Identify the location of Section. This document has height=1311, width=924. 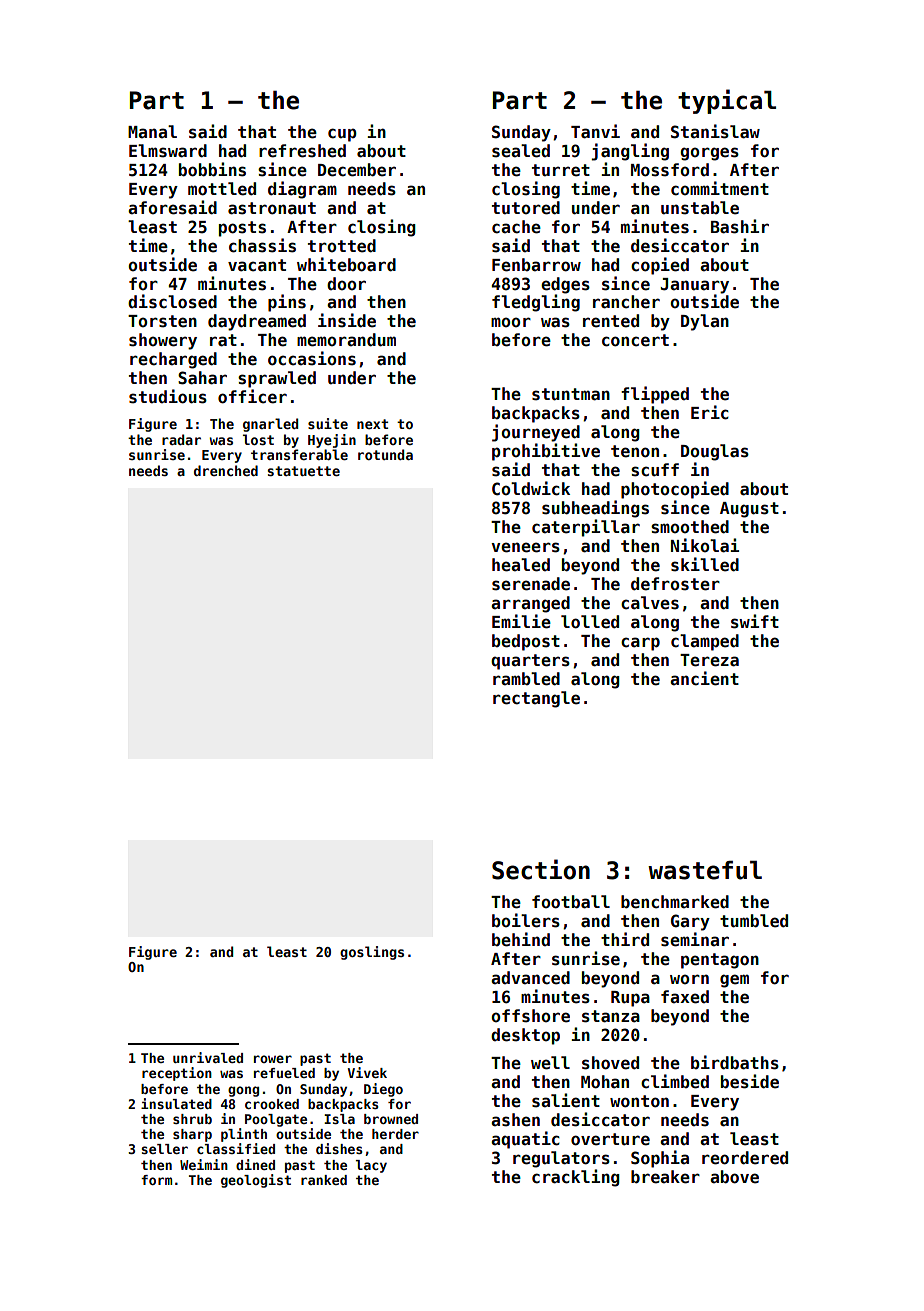
(541, 869).
